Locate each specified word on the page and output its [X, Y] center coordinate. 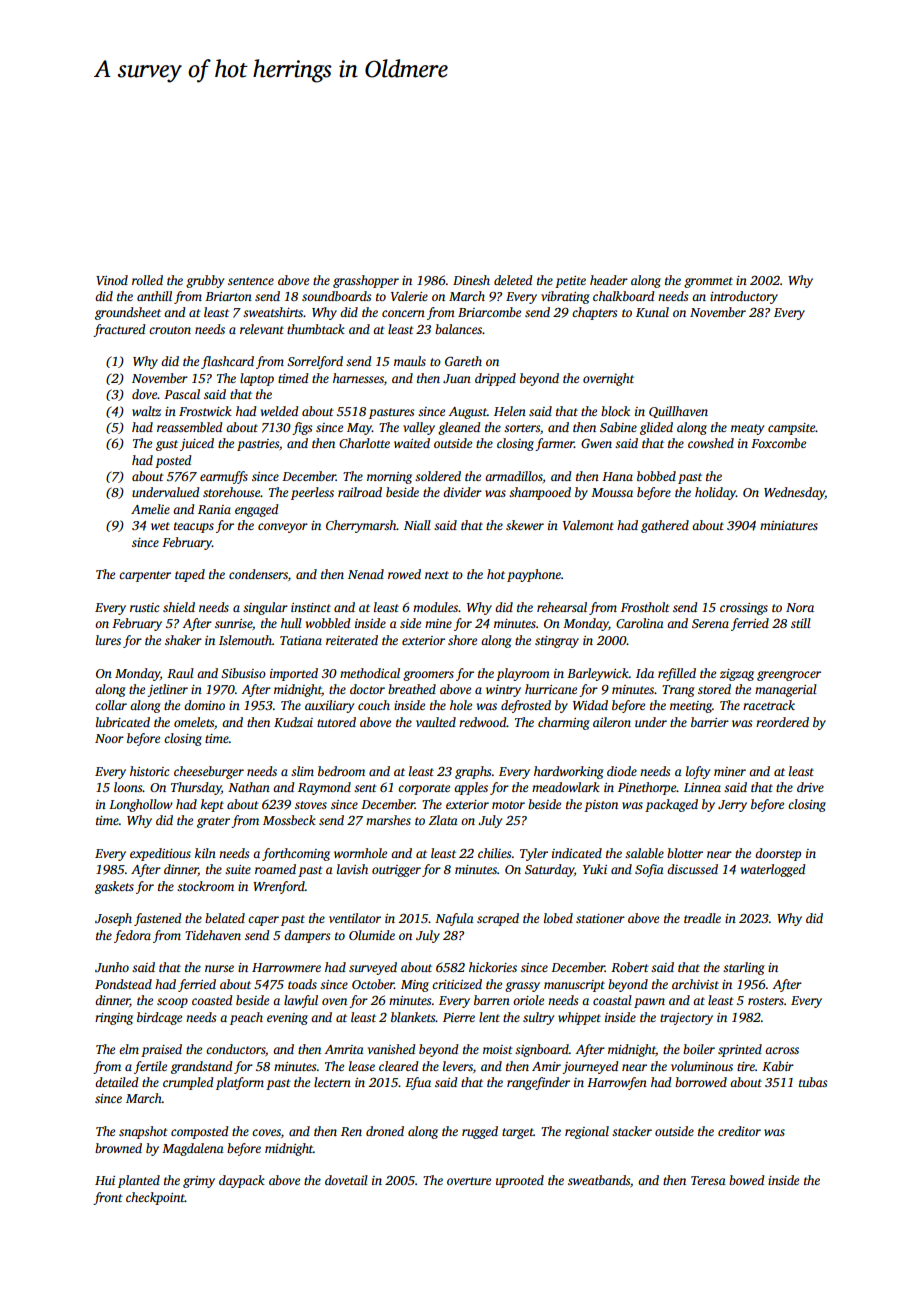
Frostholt [645, 607]
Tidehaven [213, 935]
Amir [546, 1066]
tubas [813, 1082]
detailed [117, 1082]
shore [462, 640]
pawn [649, 1003]
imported [294, 674]
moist [498, 1049]
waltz [146, 411]
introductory [744, 297]
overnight [608, 379]
